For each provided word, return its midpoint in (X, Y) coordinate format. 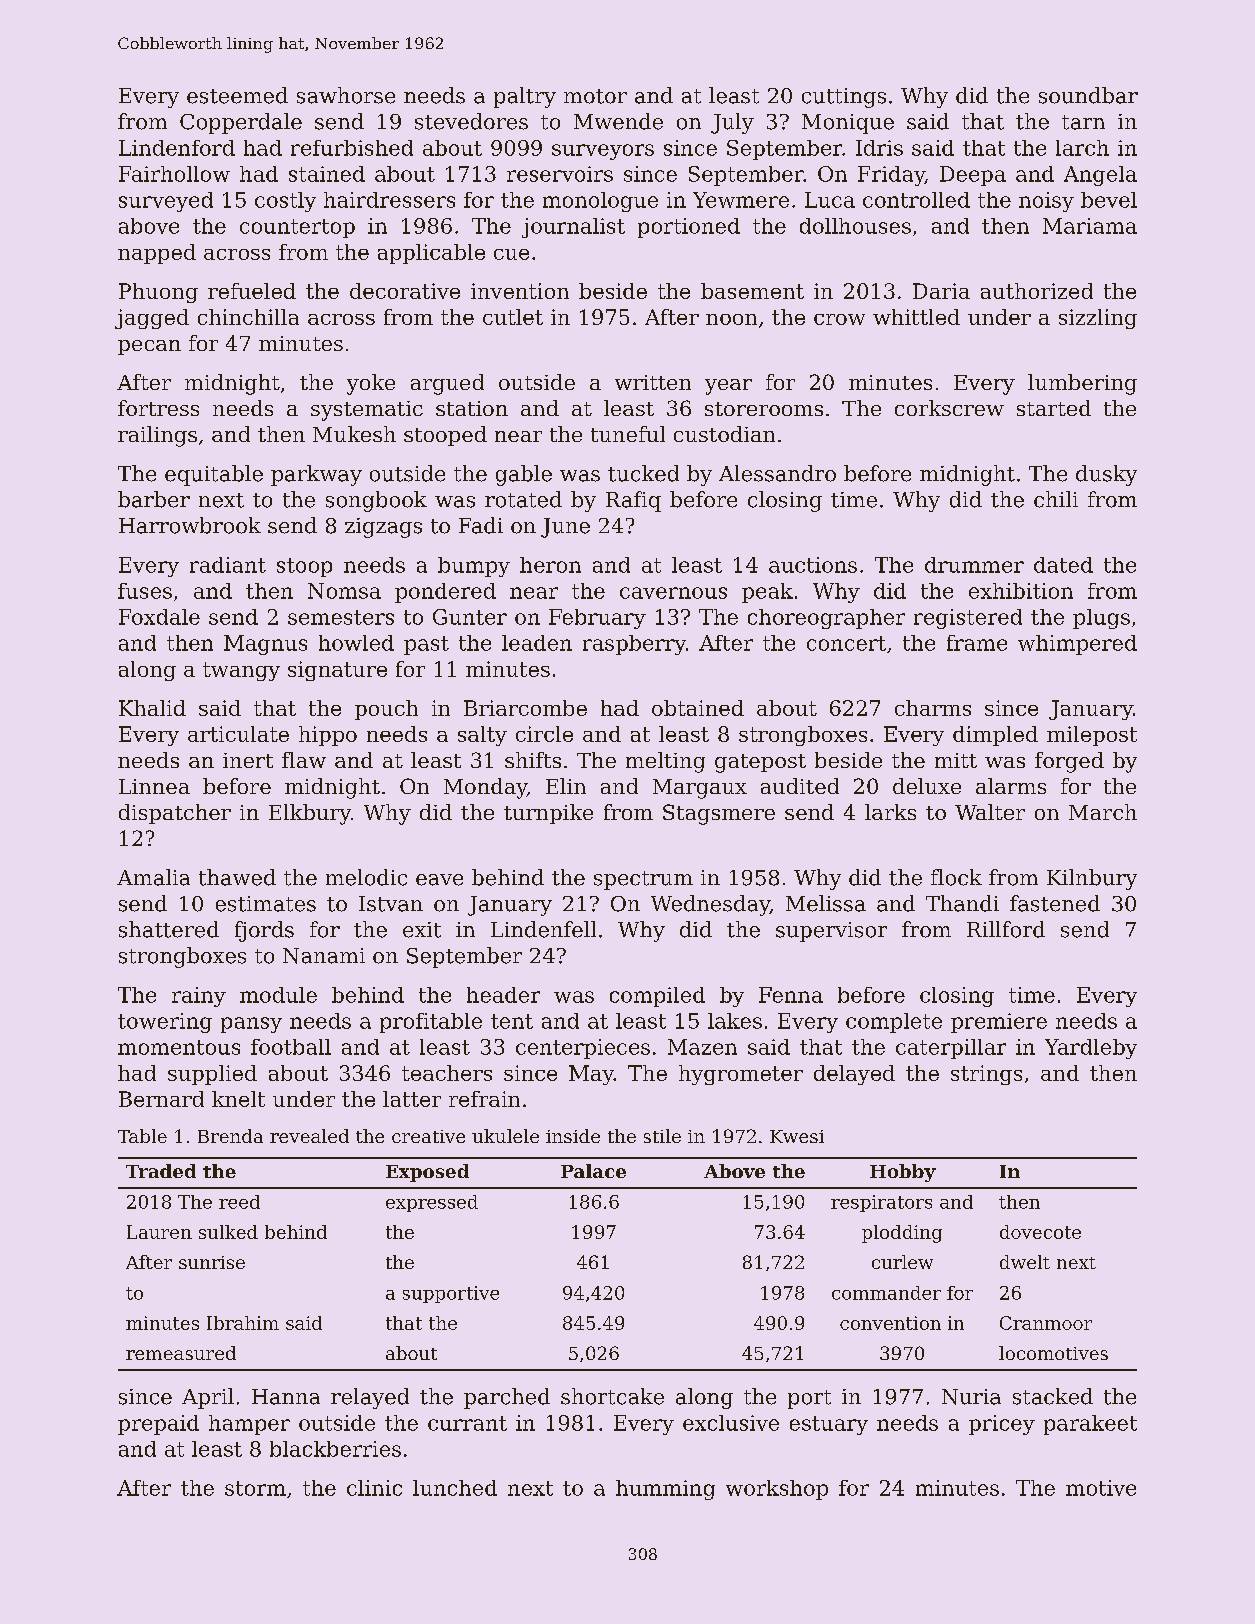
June (565, 528)
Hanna (286, 1397)
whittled (916, 317)
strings (986, 1075)
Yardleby (1091, 1049)
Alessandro (777, 473)
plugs (1101, 619)
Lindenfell (543, 929)
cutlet (513, 317)
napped (157, 254)
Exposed (427, 1173)
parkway (316, 475)
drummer (974, 565)
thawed (237, 877)
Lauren (159, 1232)
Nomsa (344, 591)
